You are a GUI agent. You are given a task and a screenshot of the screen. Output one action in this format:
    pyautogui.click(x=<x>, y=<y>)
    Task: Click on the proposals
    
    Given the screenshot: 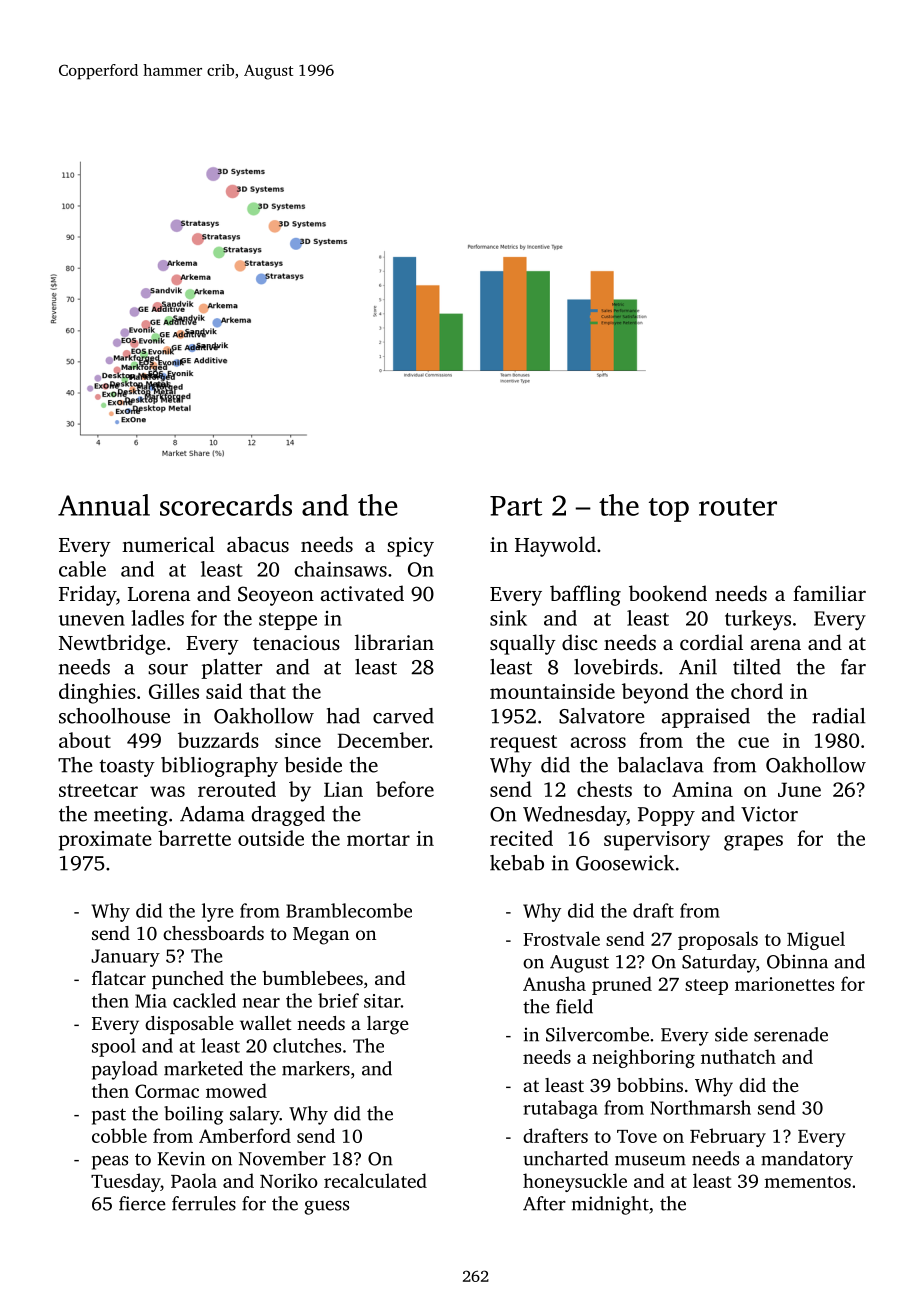 What is the action you would take?
    pyautogui.click(x=718, y=940)
